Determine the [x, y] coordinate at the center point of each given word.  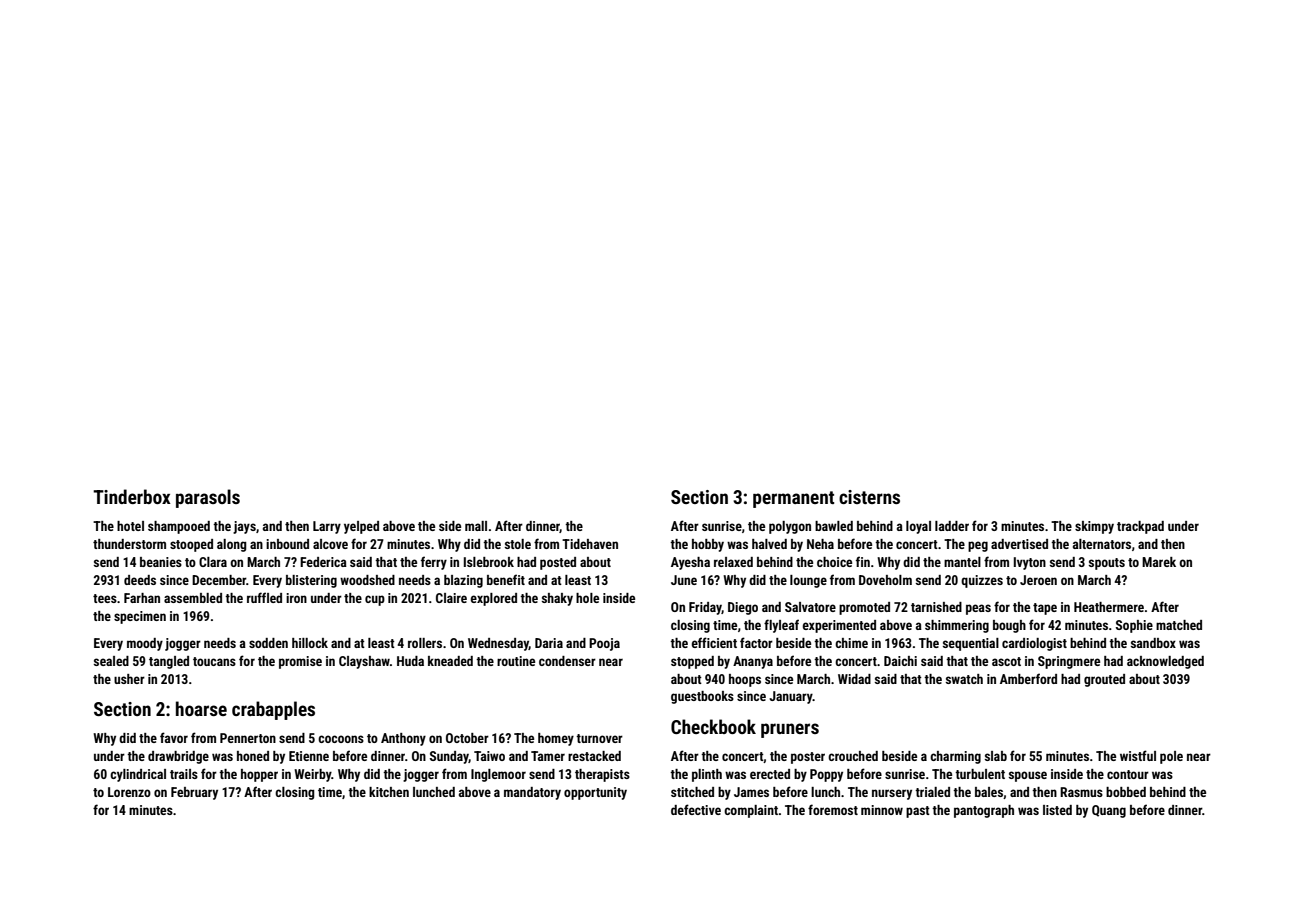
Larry [327, 527]
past [918, 812]
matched [1179, 625]
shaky [557, 599]
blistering [311, 581]
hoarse [201, 708]
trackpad [1140, 527]
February [194, 793]
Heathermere [1109, 607]
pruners [790, 730]
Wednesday [498, 644]
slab [996, 756]
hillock [310, 643]
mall [476, 526]
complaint [751, 811]
